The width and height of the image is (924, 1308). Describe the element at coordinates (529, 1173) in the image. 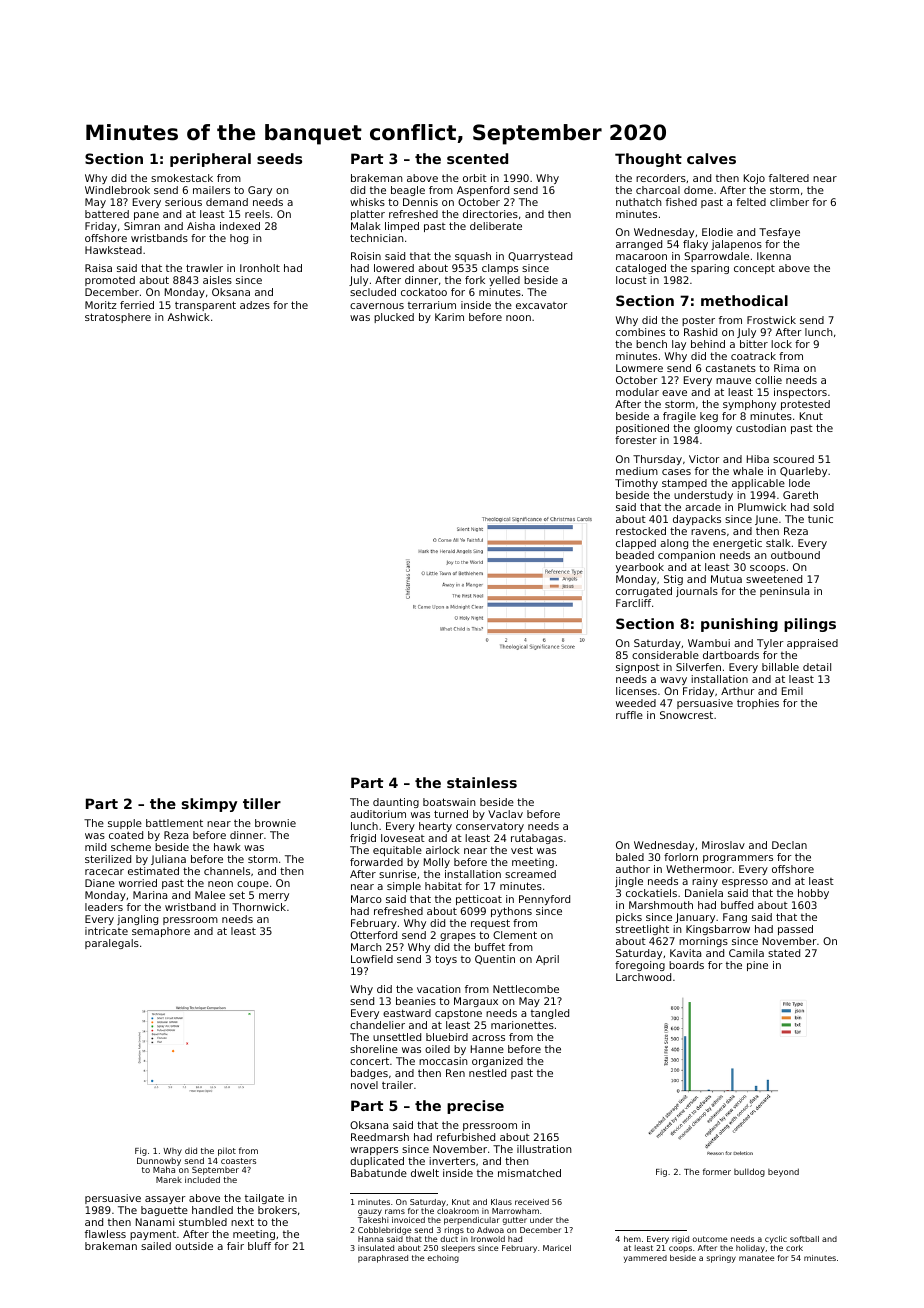

I see `mismatched` at that location.
